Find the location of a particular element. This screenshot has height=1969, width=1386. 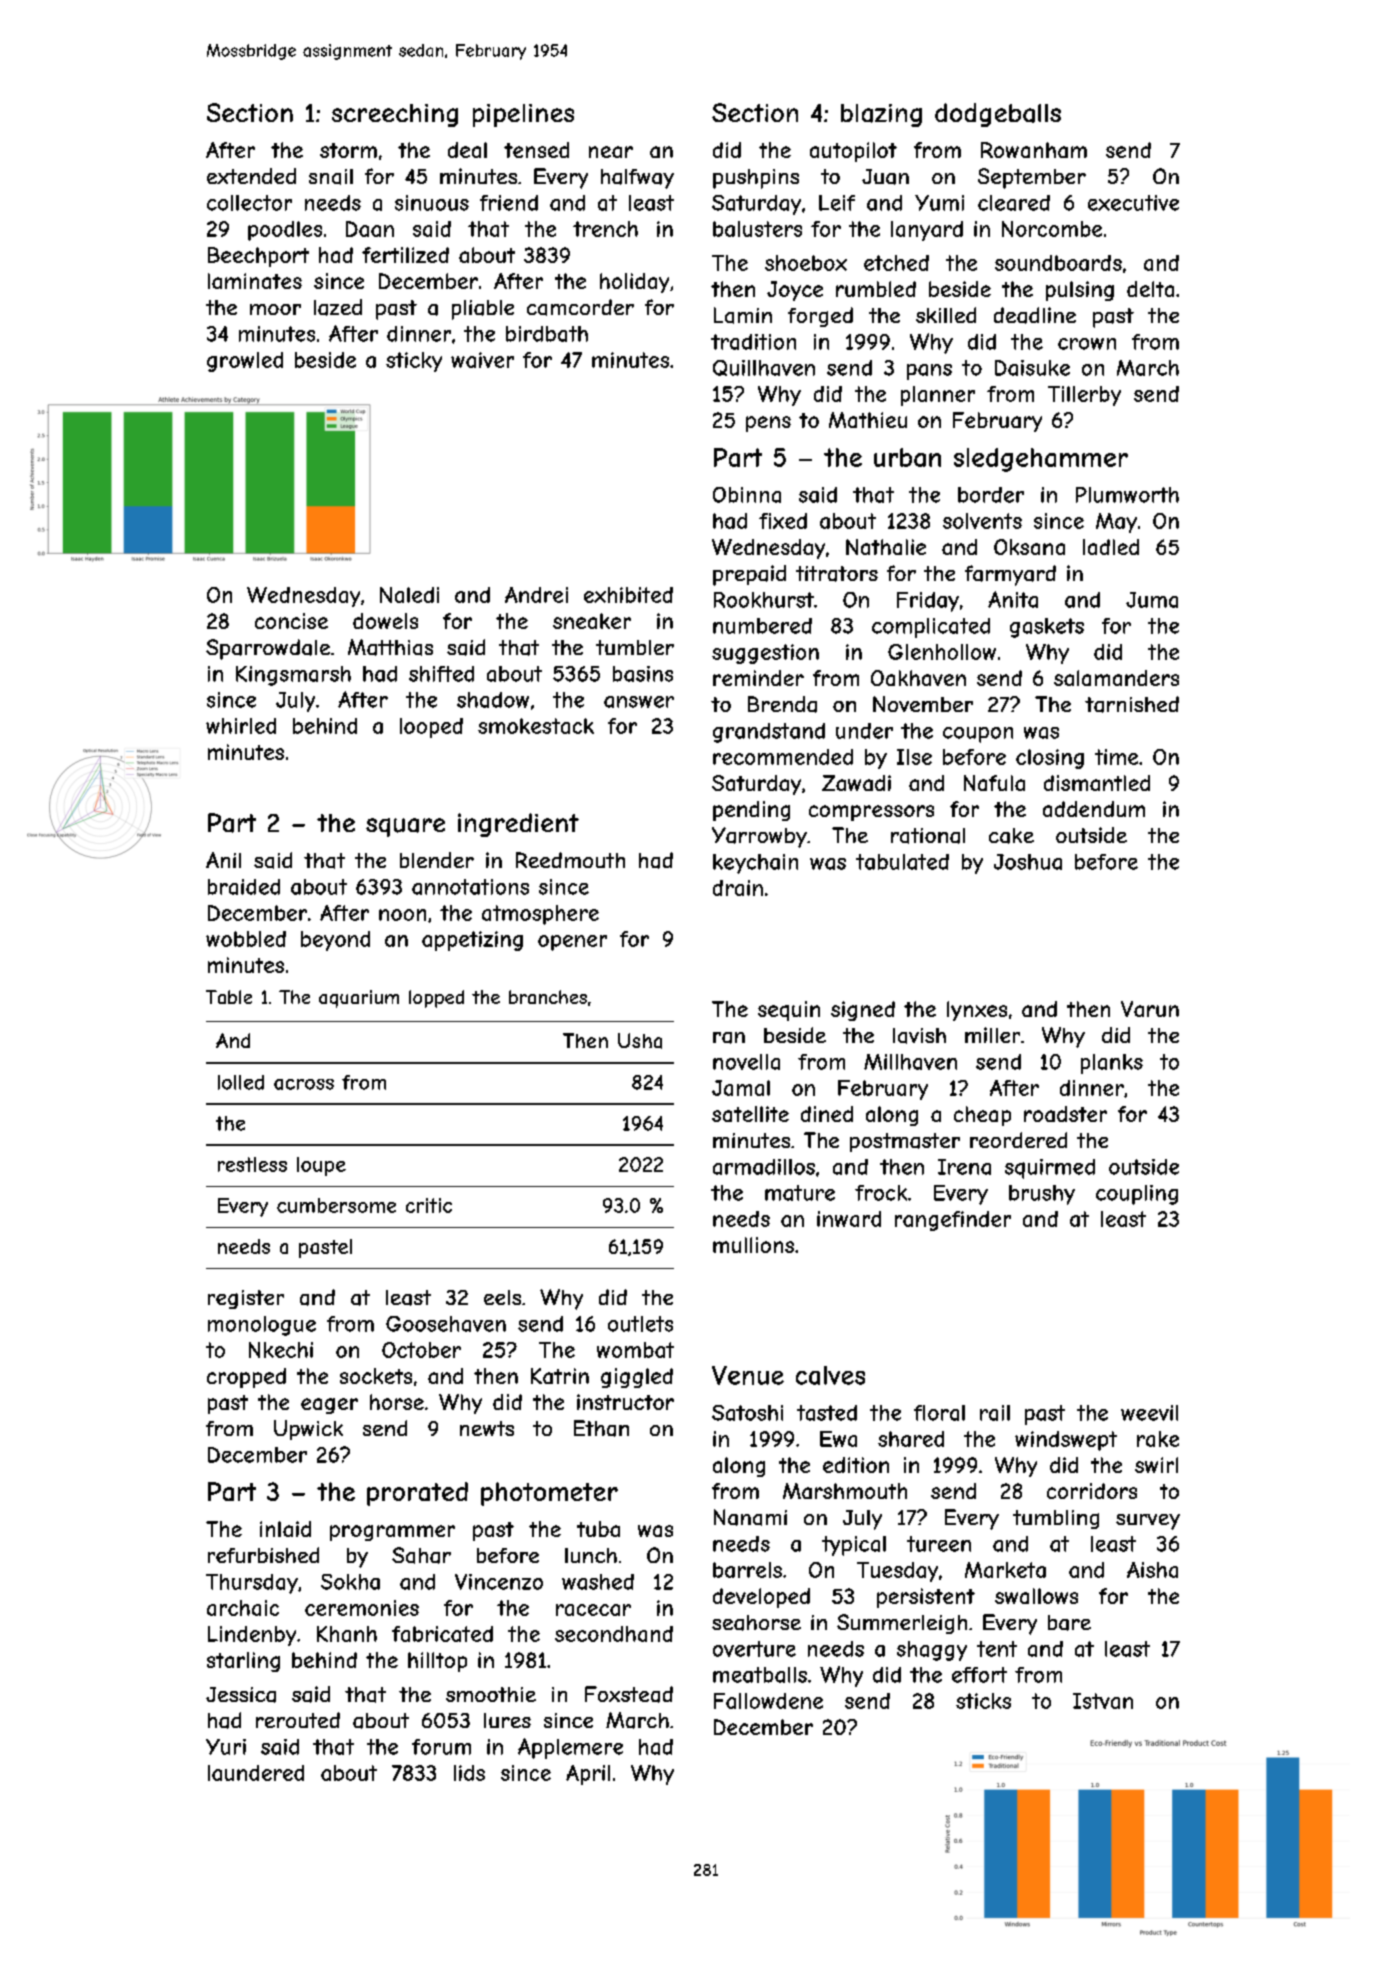

screeching is located at coordinates (395, 115).
